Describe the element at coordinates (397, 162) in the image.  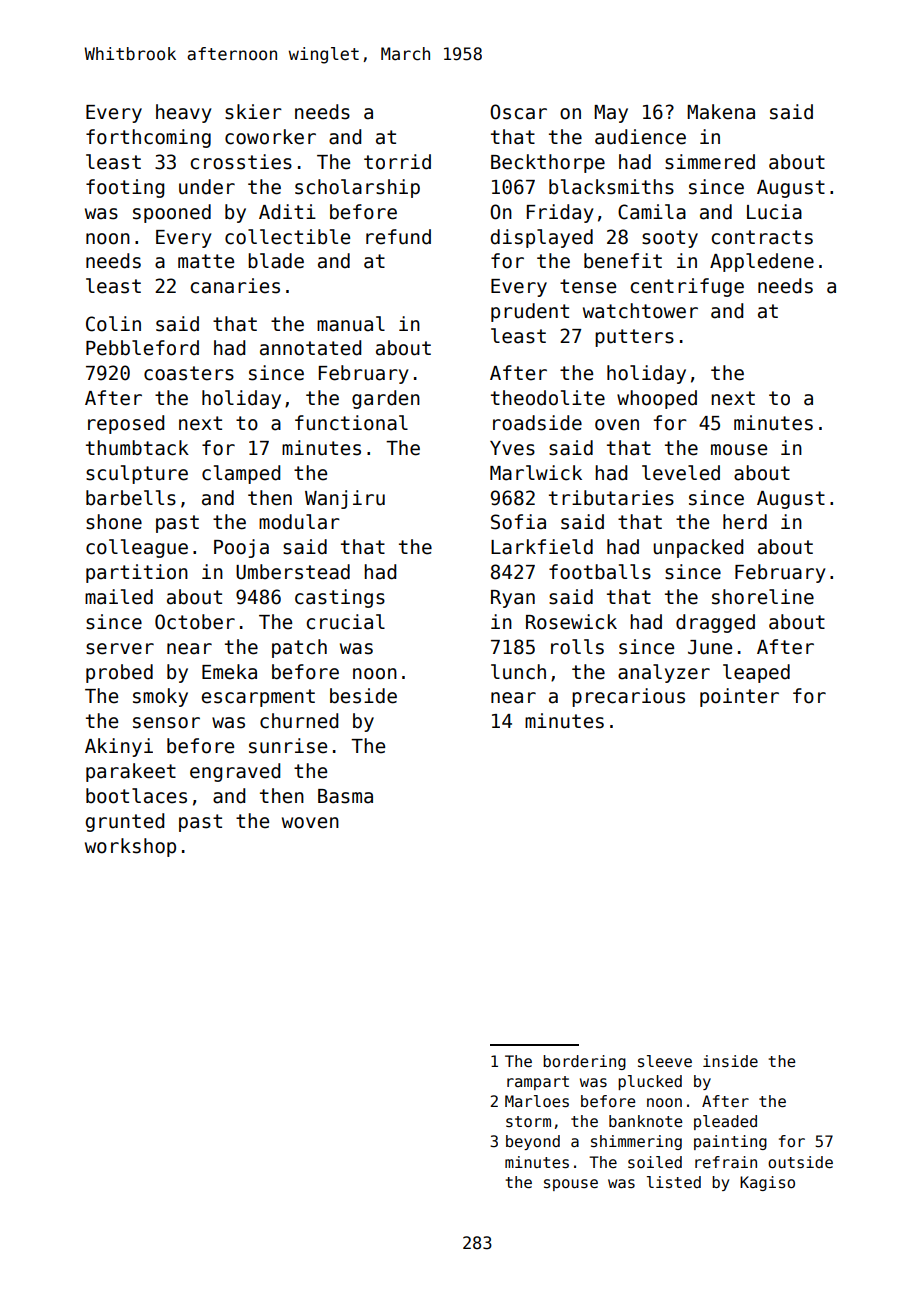
I see `torrid` at that location.
